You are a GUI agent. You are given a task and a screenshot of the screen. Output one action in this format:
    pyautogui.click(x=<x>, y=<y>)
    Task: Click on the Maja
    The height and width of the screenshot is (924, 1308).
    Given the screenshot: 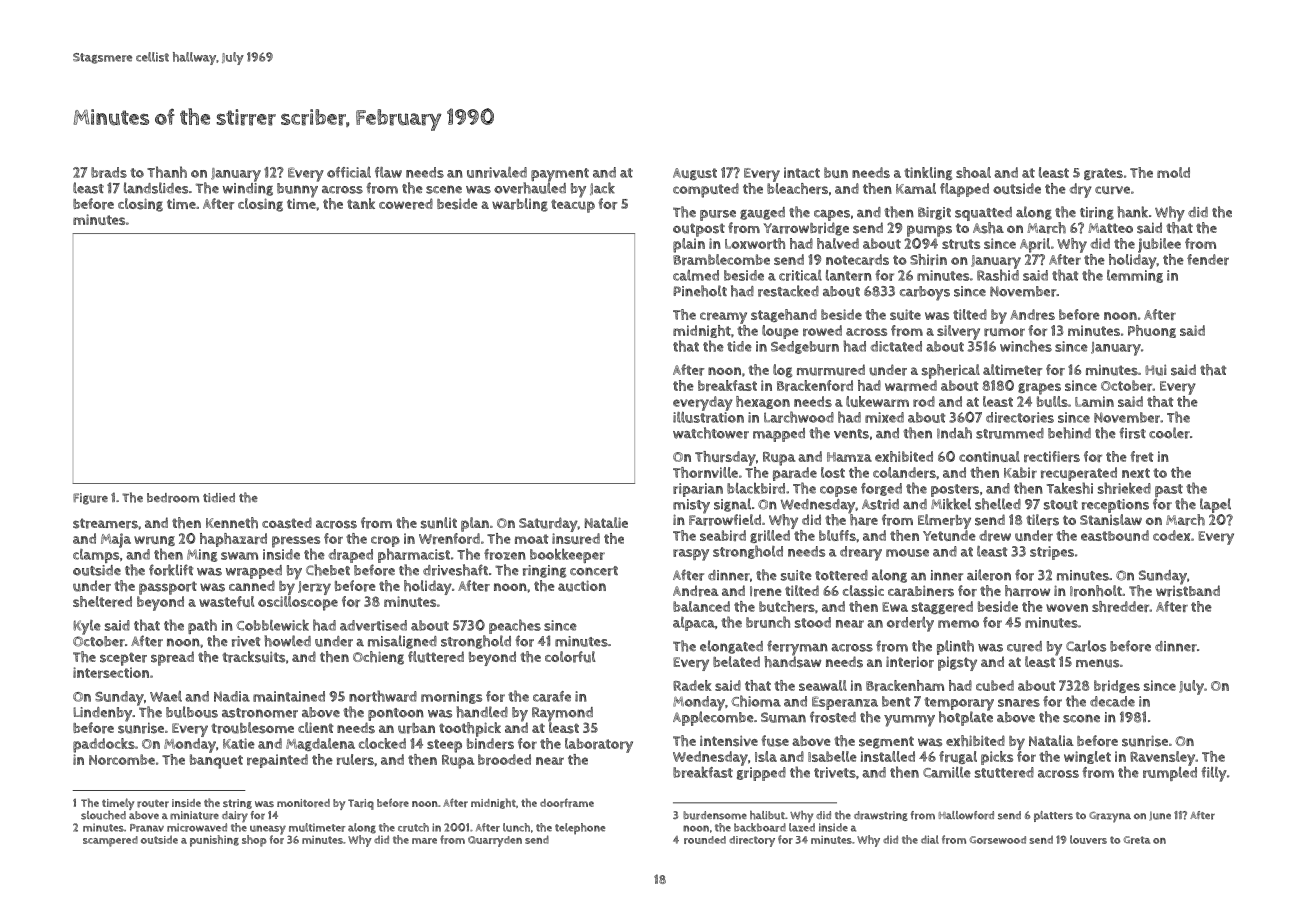 What is the action you would take?
    pyautogui.click(x=116, y=540)
